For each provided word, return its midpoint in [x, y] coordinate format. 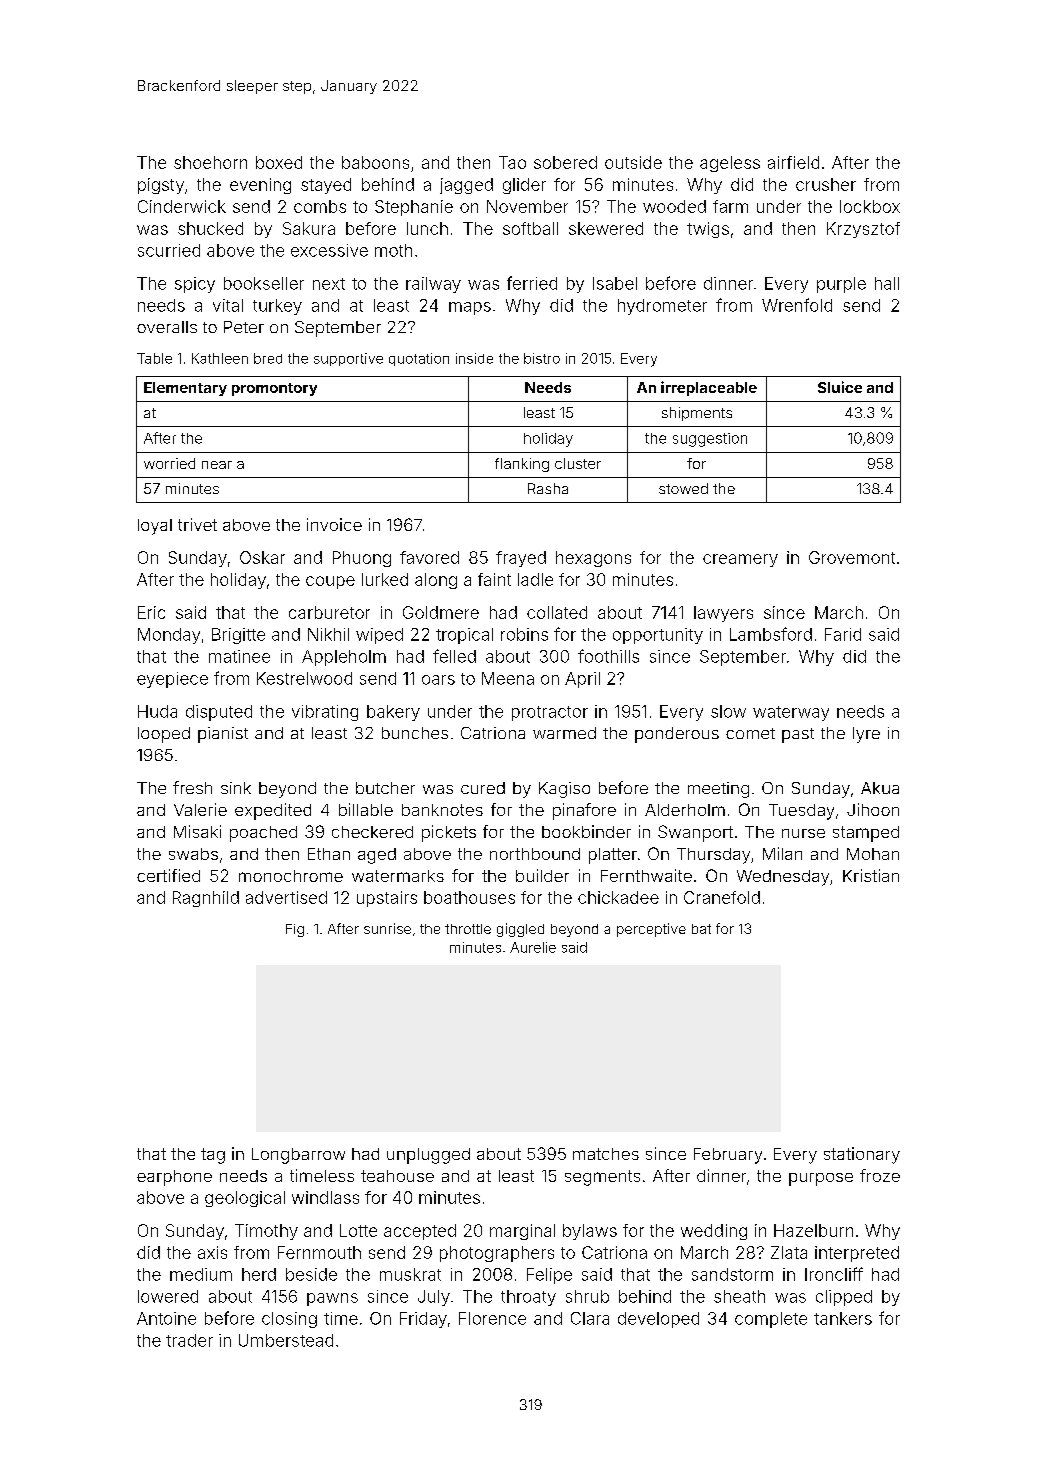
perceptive [651, 930]
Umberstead [286, 1340]
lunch [427, 228]
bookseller [264, 283]
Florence [492, 1318]
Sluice [840, 387]
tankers [843, 1318]
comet [750, 733]
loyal [155, 527]
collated [557, 612]
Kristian [871, 875]
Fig [295, 930]
